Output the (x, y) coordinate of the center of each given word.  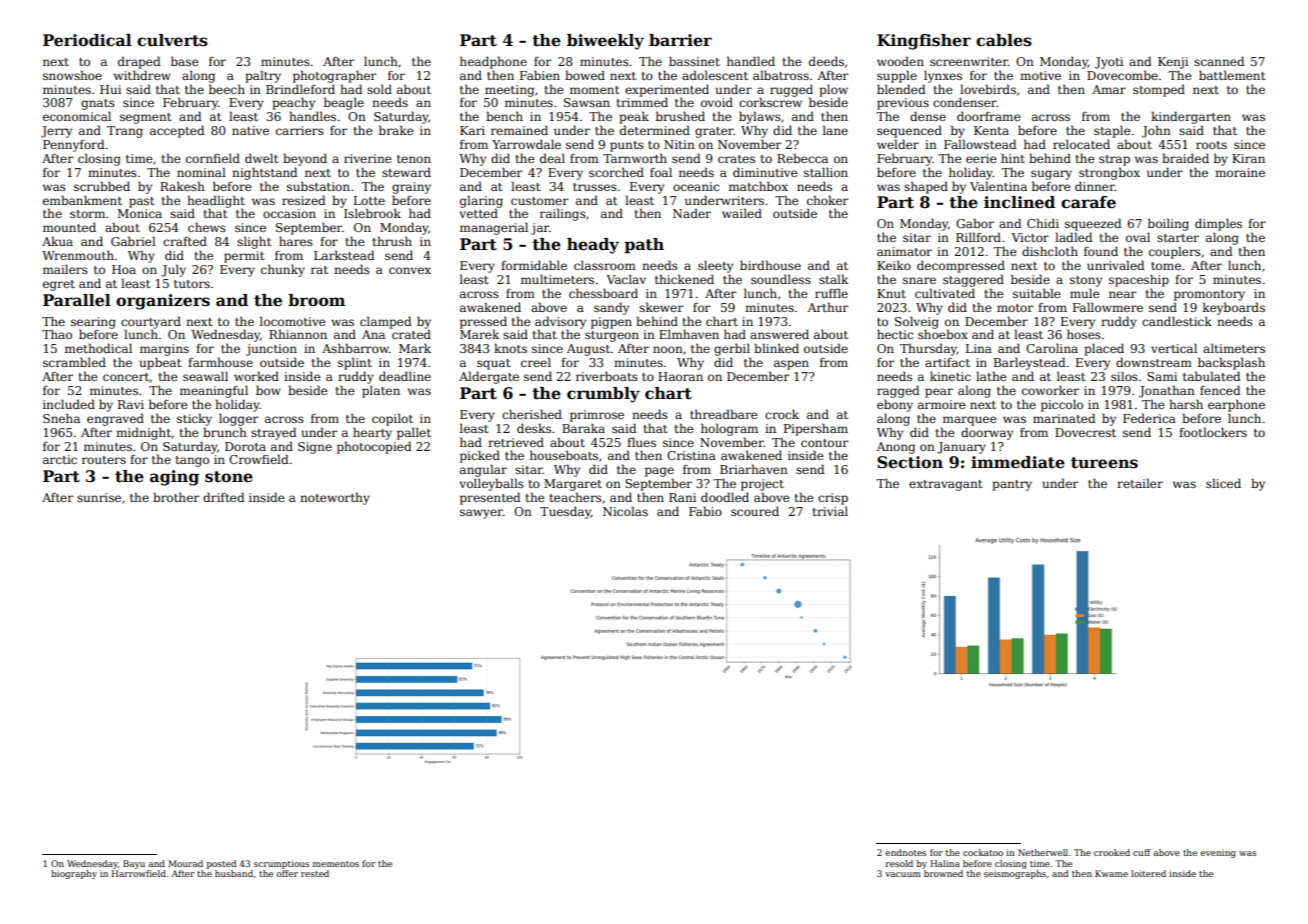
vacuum (903, 874)
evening (1218, 854)
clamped (385, 322)
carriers (300, 130)
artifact (947, 362)
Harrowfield (139, 873)
